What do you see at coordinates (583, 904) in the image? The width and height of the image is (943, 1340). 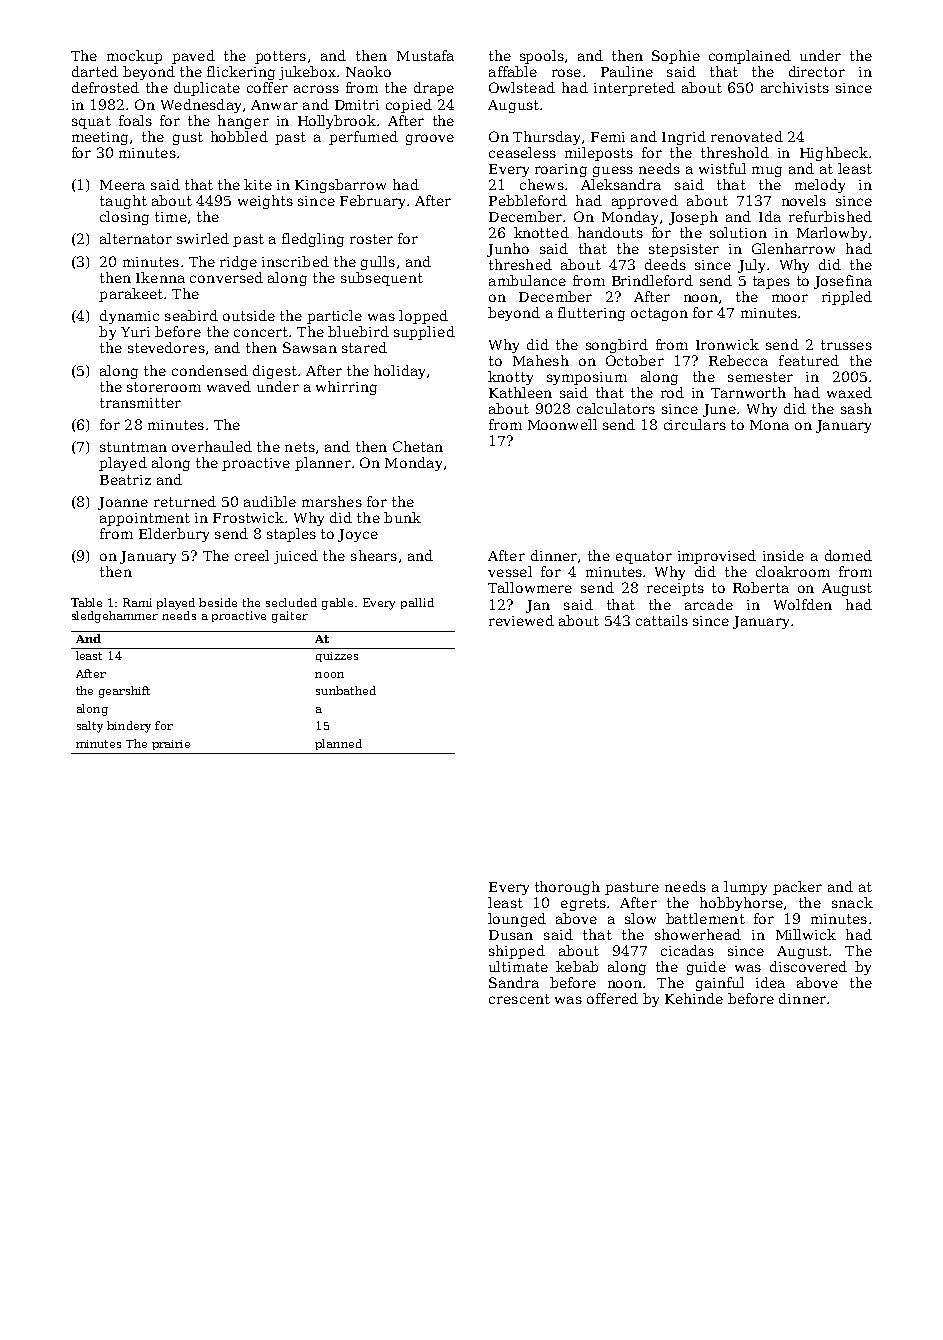 I see `egrets` at bounding box center [583, 904].
